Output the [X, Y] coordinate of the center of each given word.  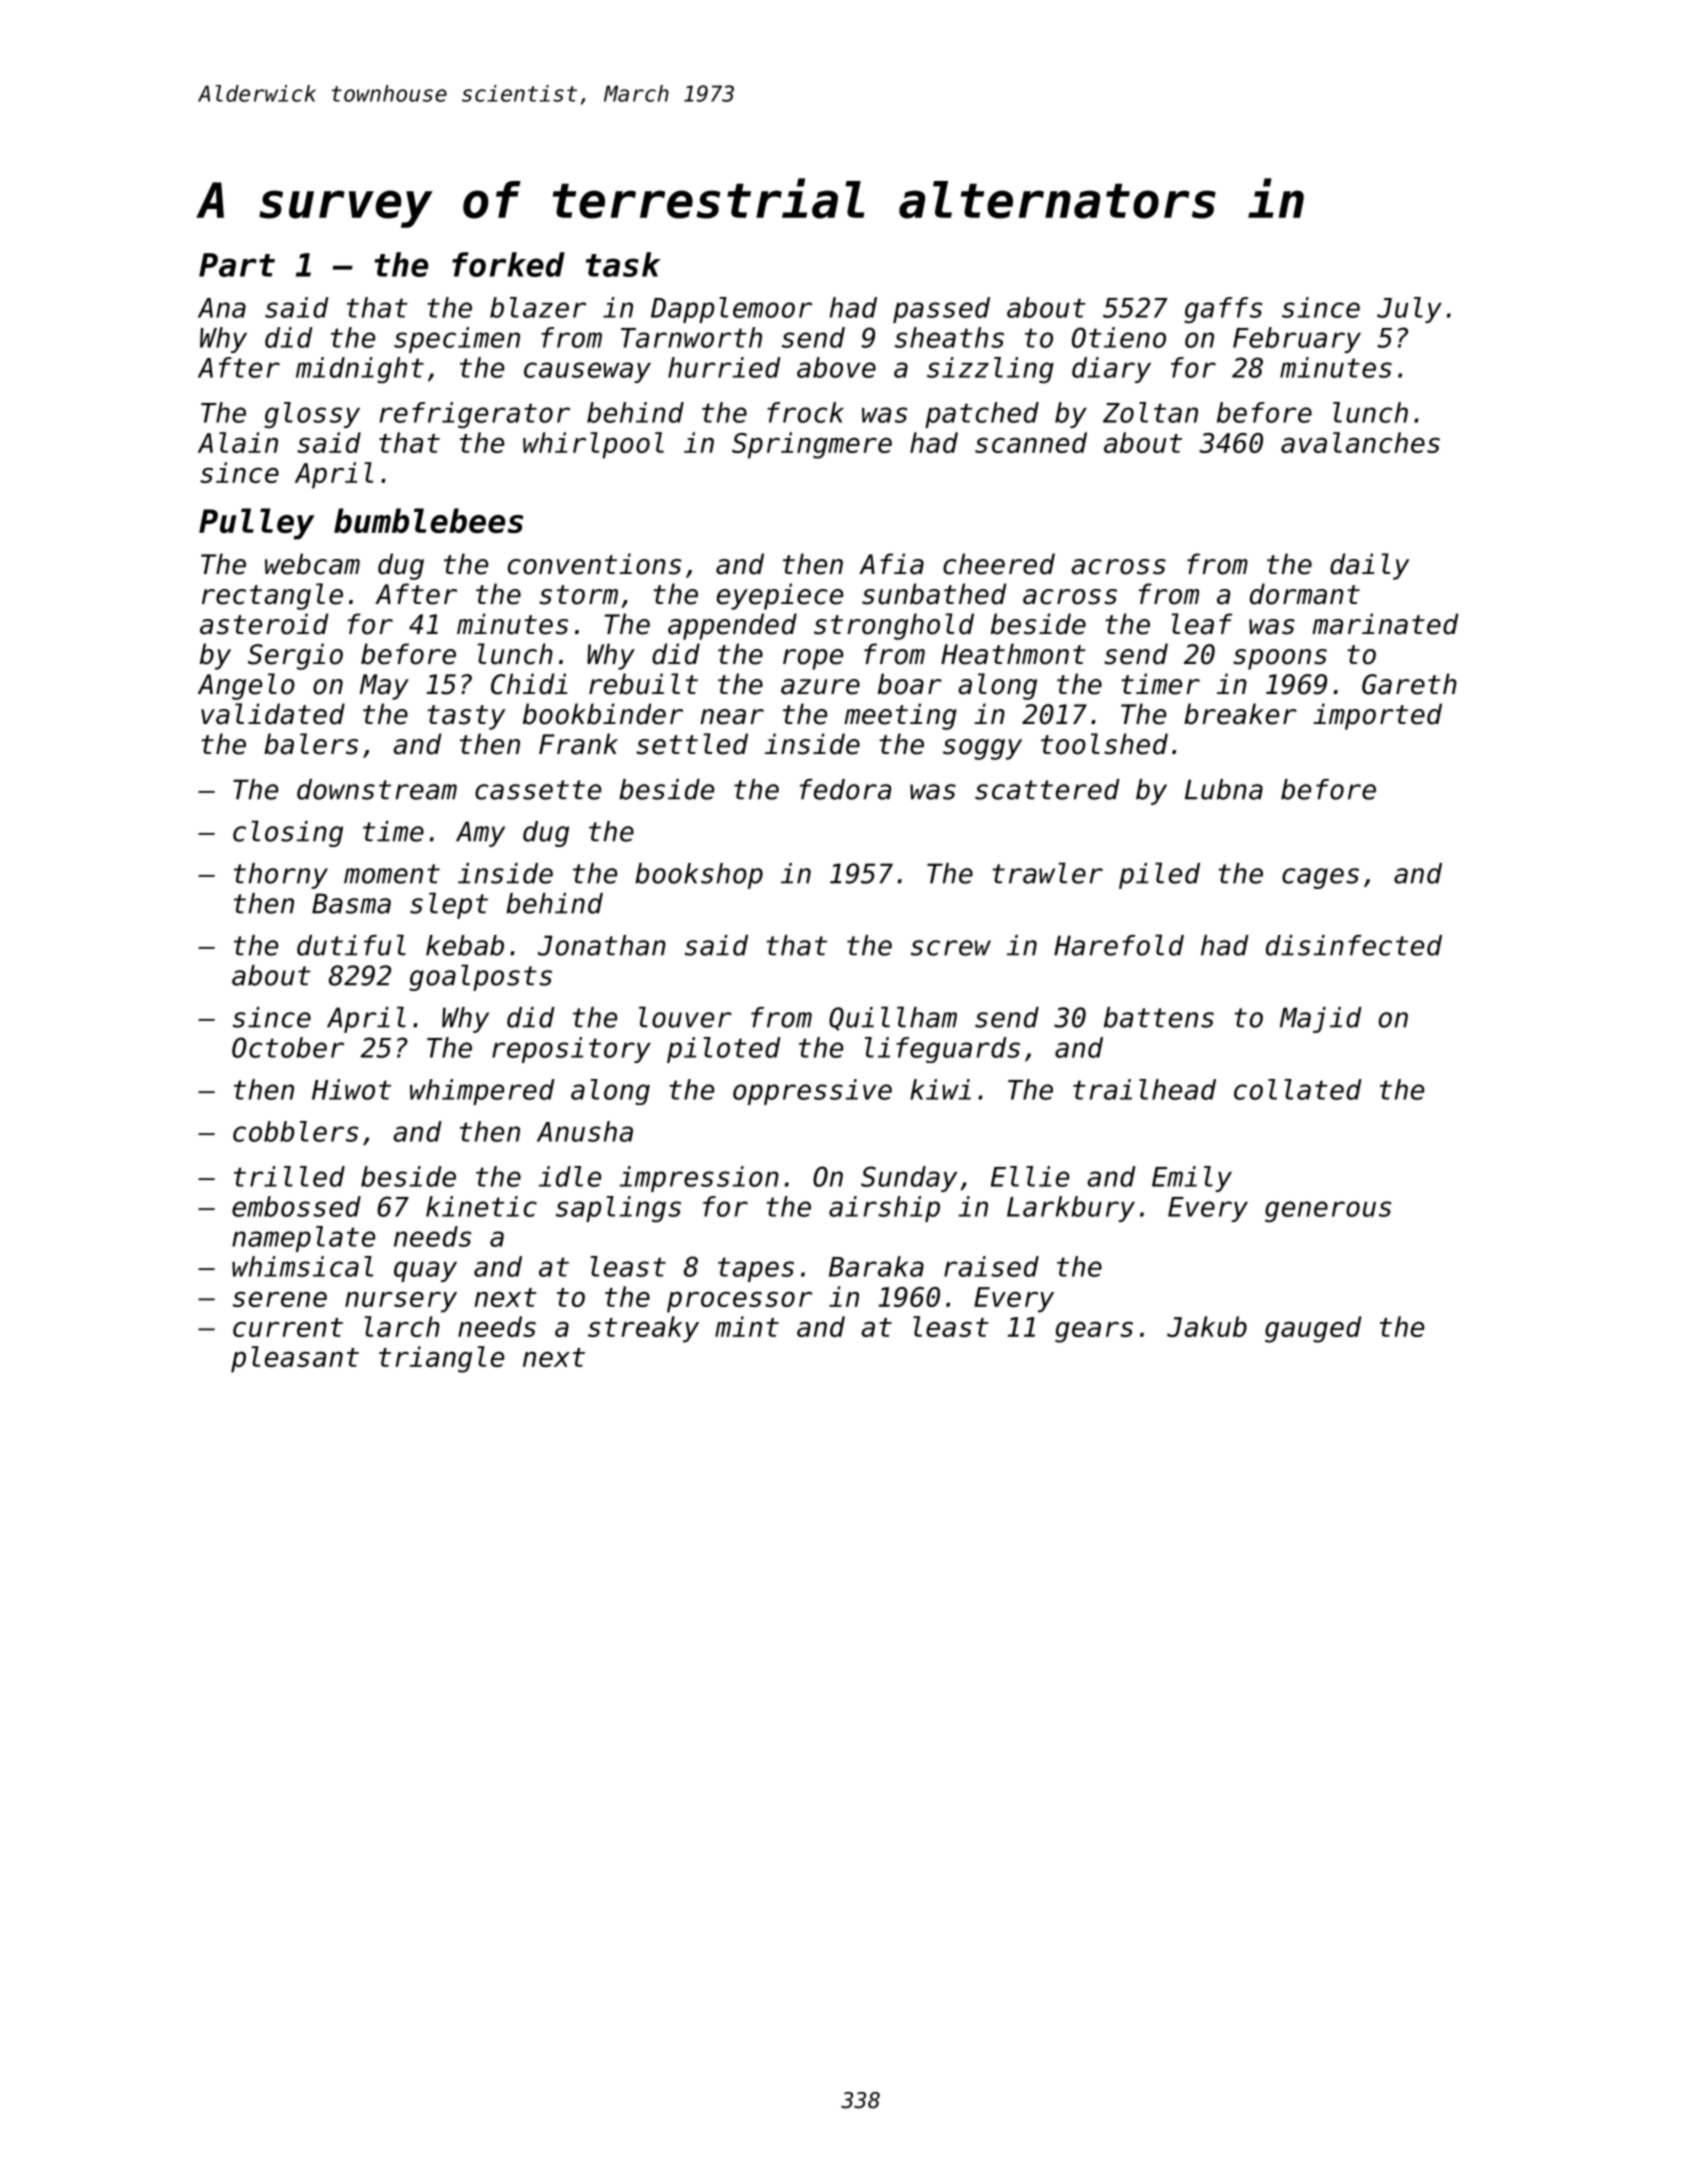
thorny [281, 876]
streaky [643, 1329]
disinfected [1354, 945]
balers [311, 744]
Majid [1321, 1020]
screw [951, 948]
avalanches [1360, 442]
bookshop [699, 876]
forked [508, 264]
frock [805, 412]
